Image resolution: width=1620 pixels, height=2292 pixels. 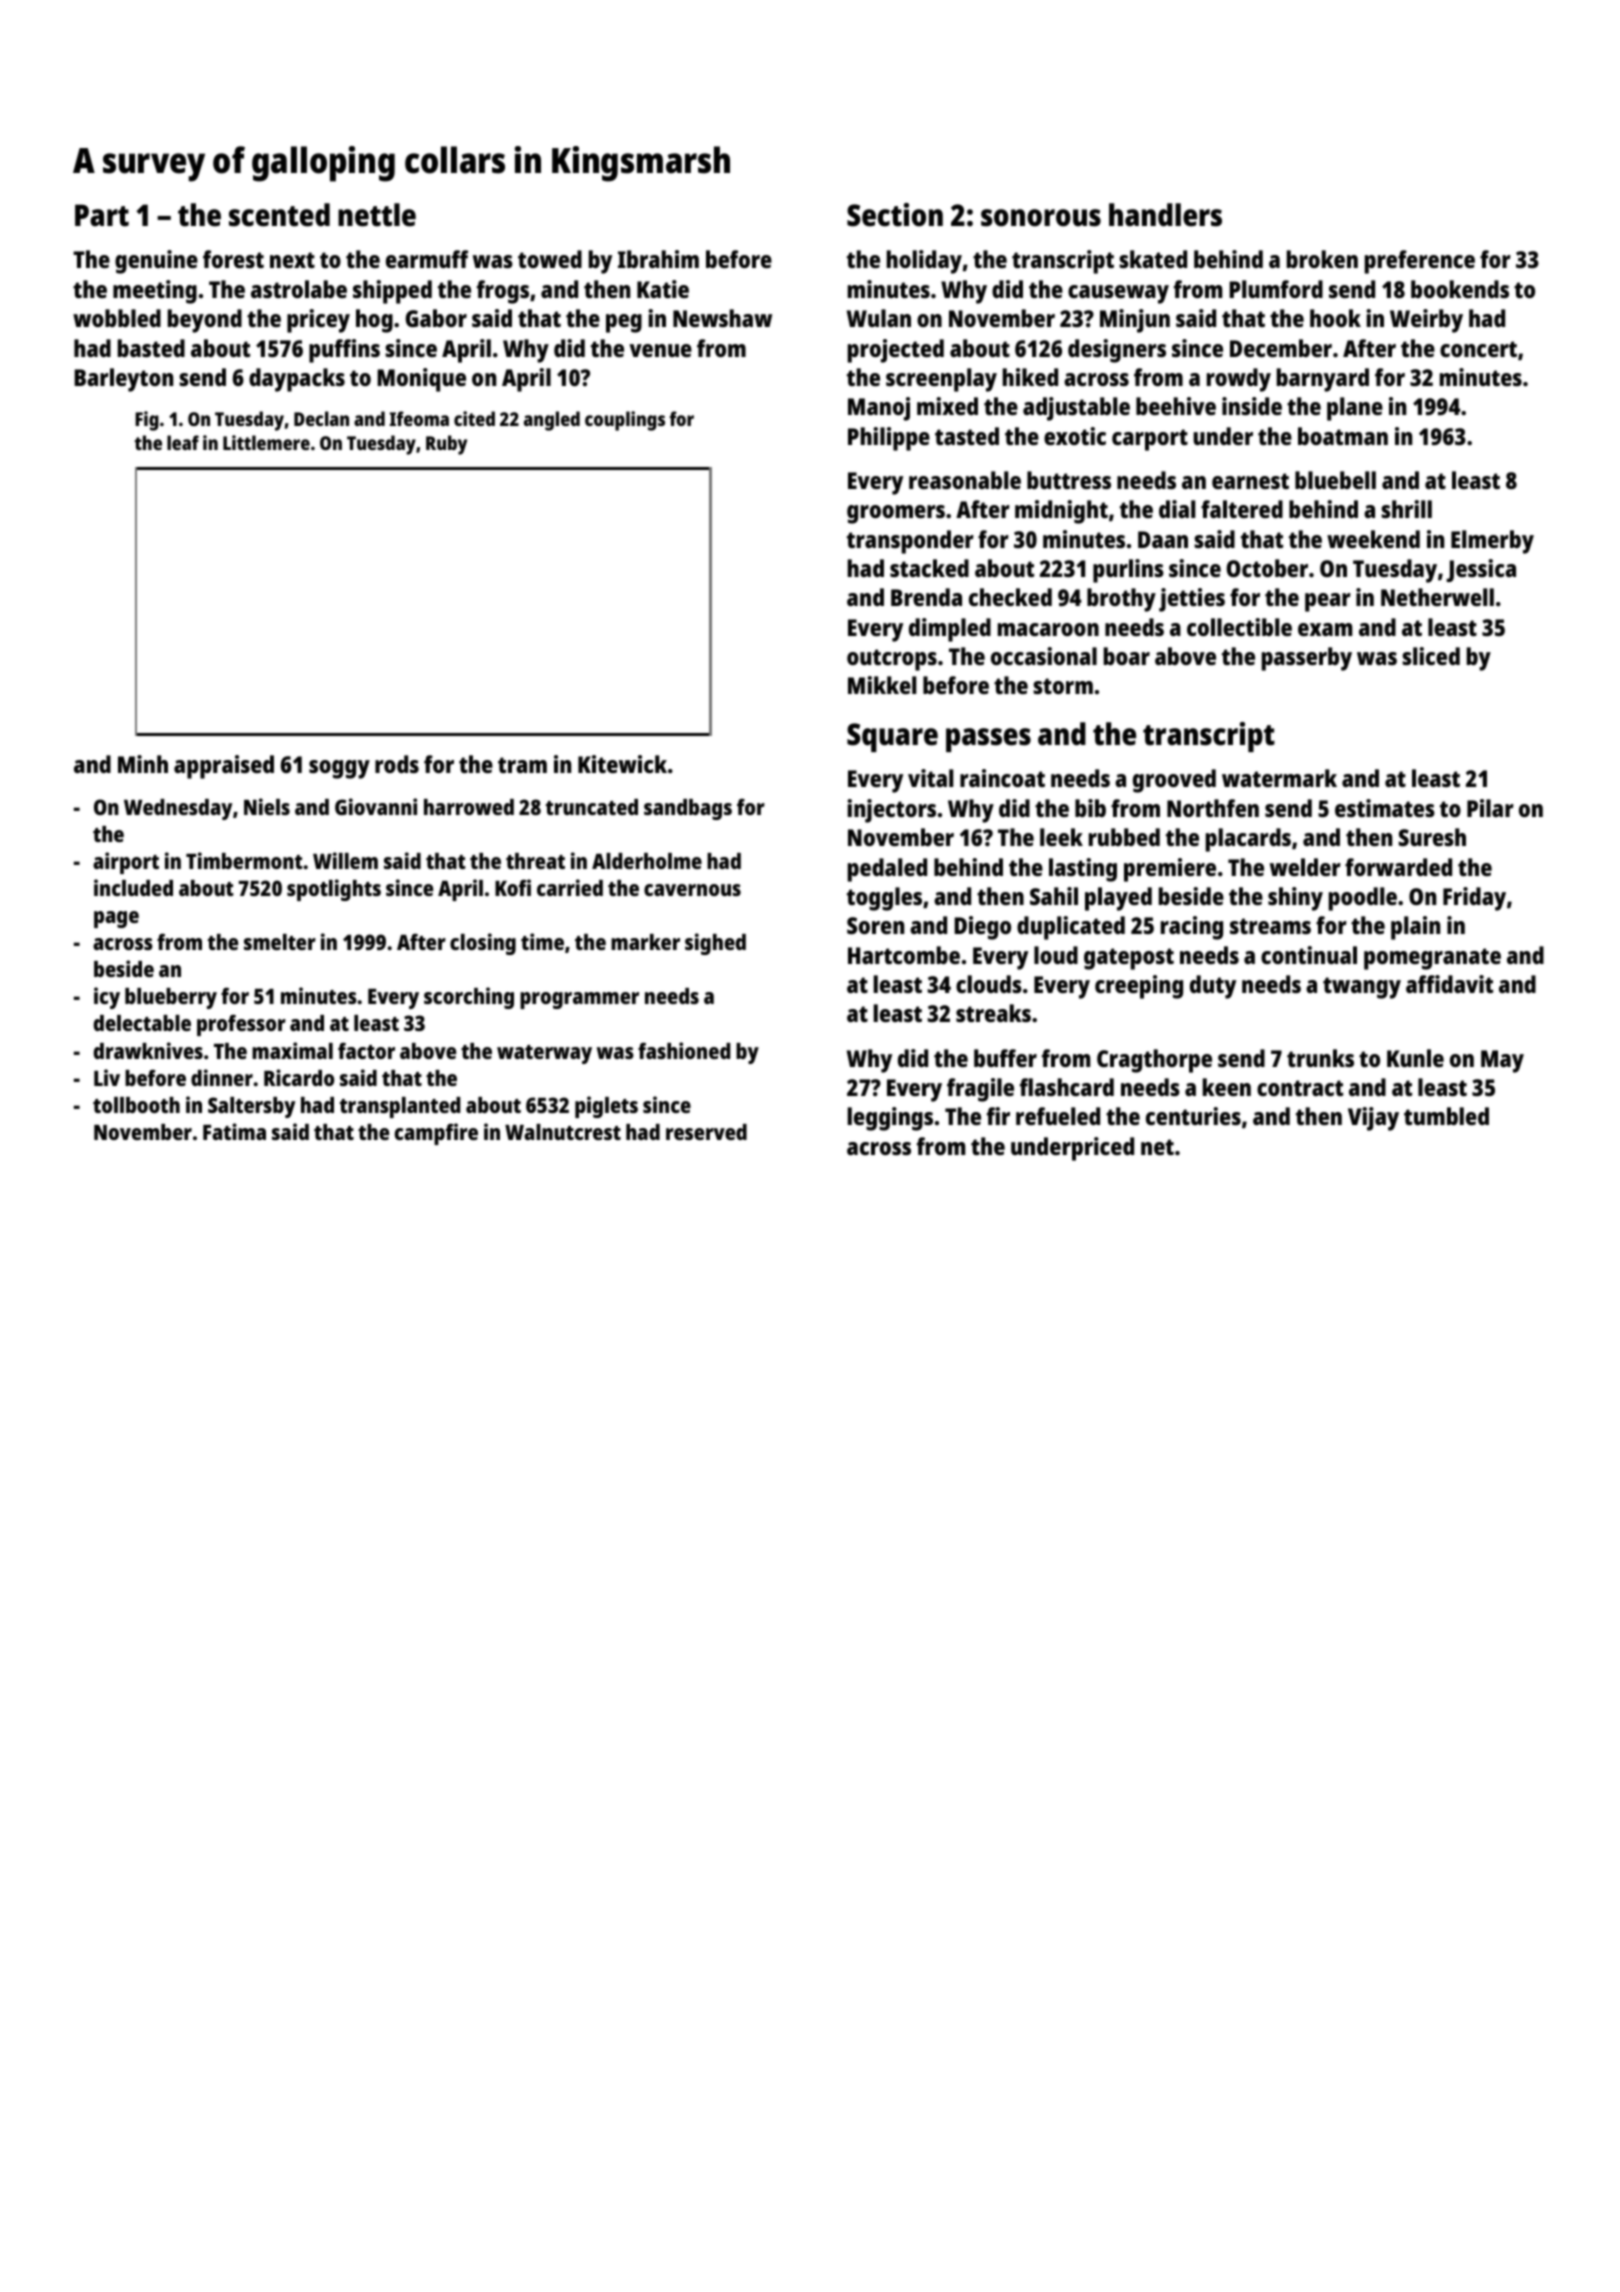 What do you see at coordinates (1323, 380) in the screenshot?
I see `barnyard` at bounding box center [1323, 380].
